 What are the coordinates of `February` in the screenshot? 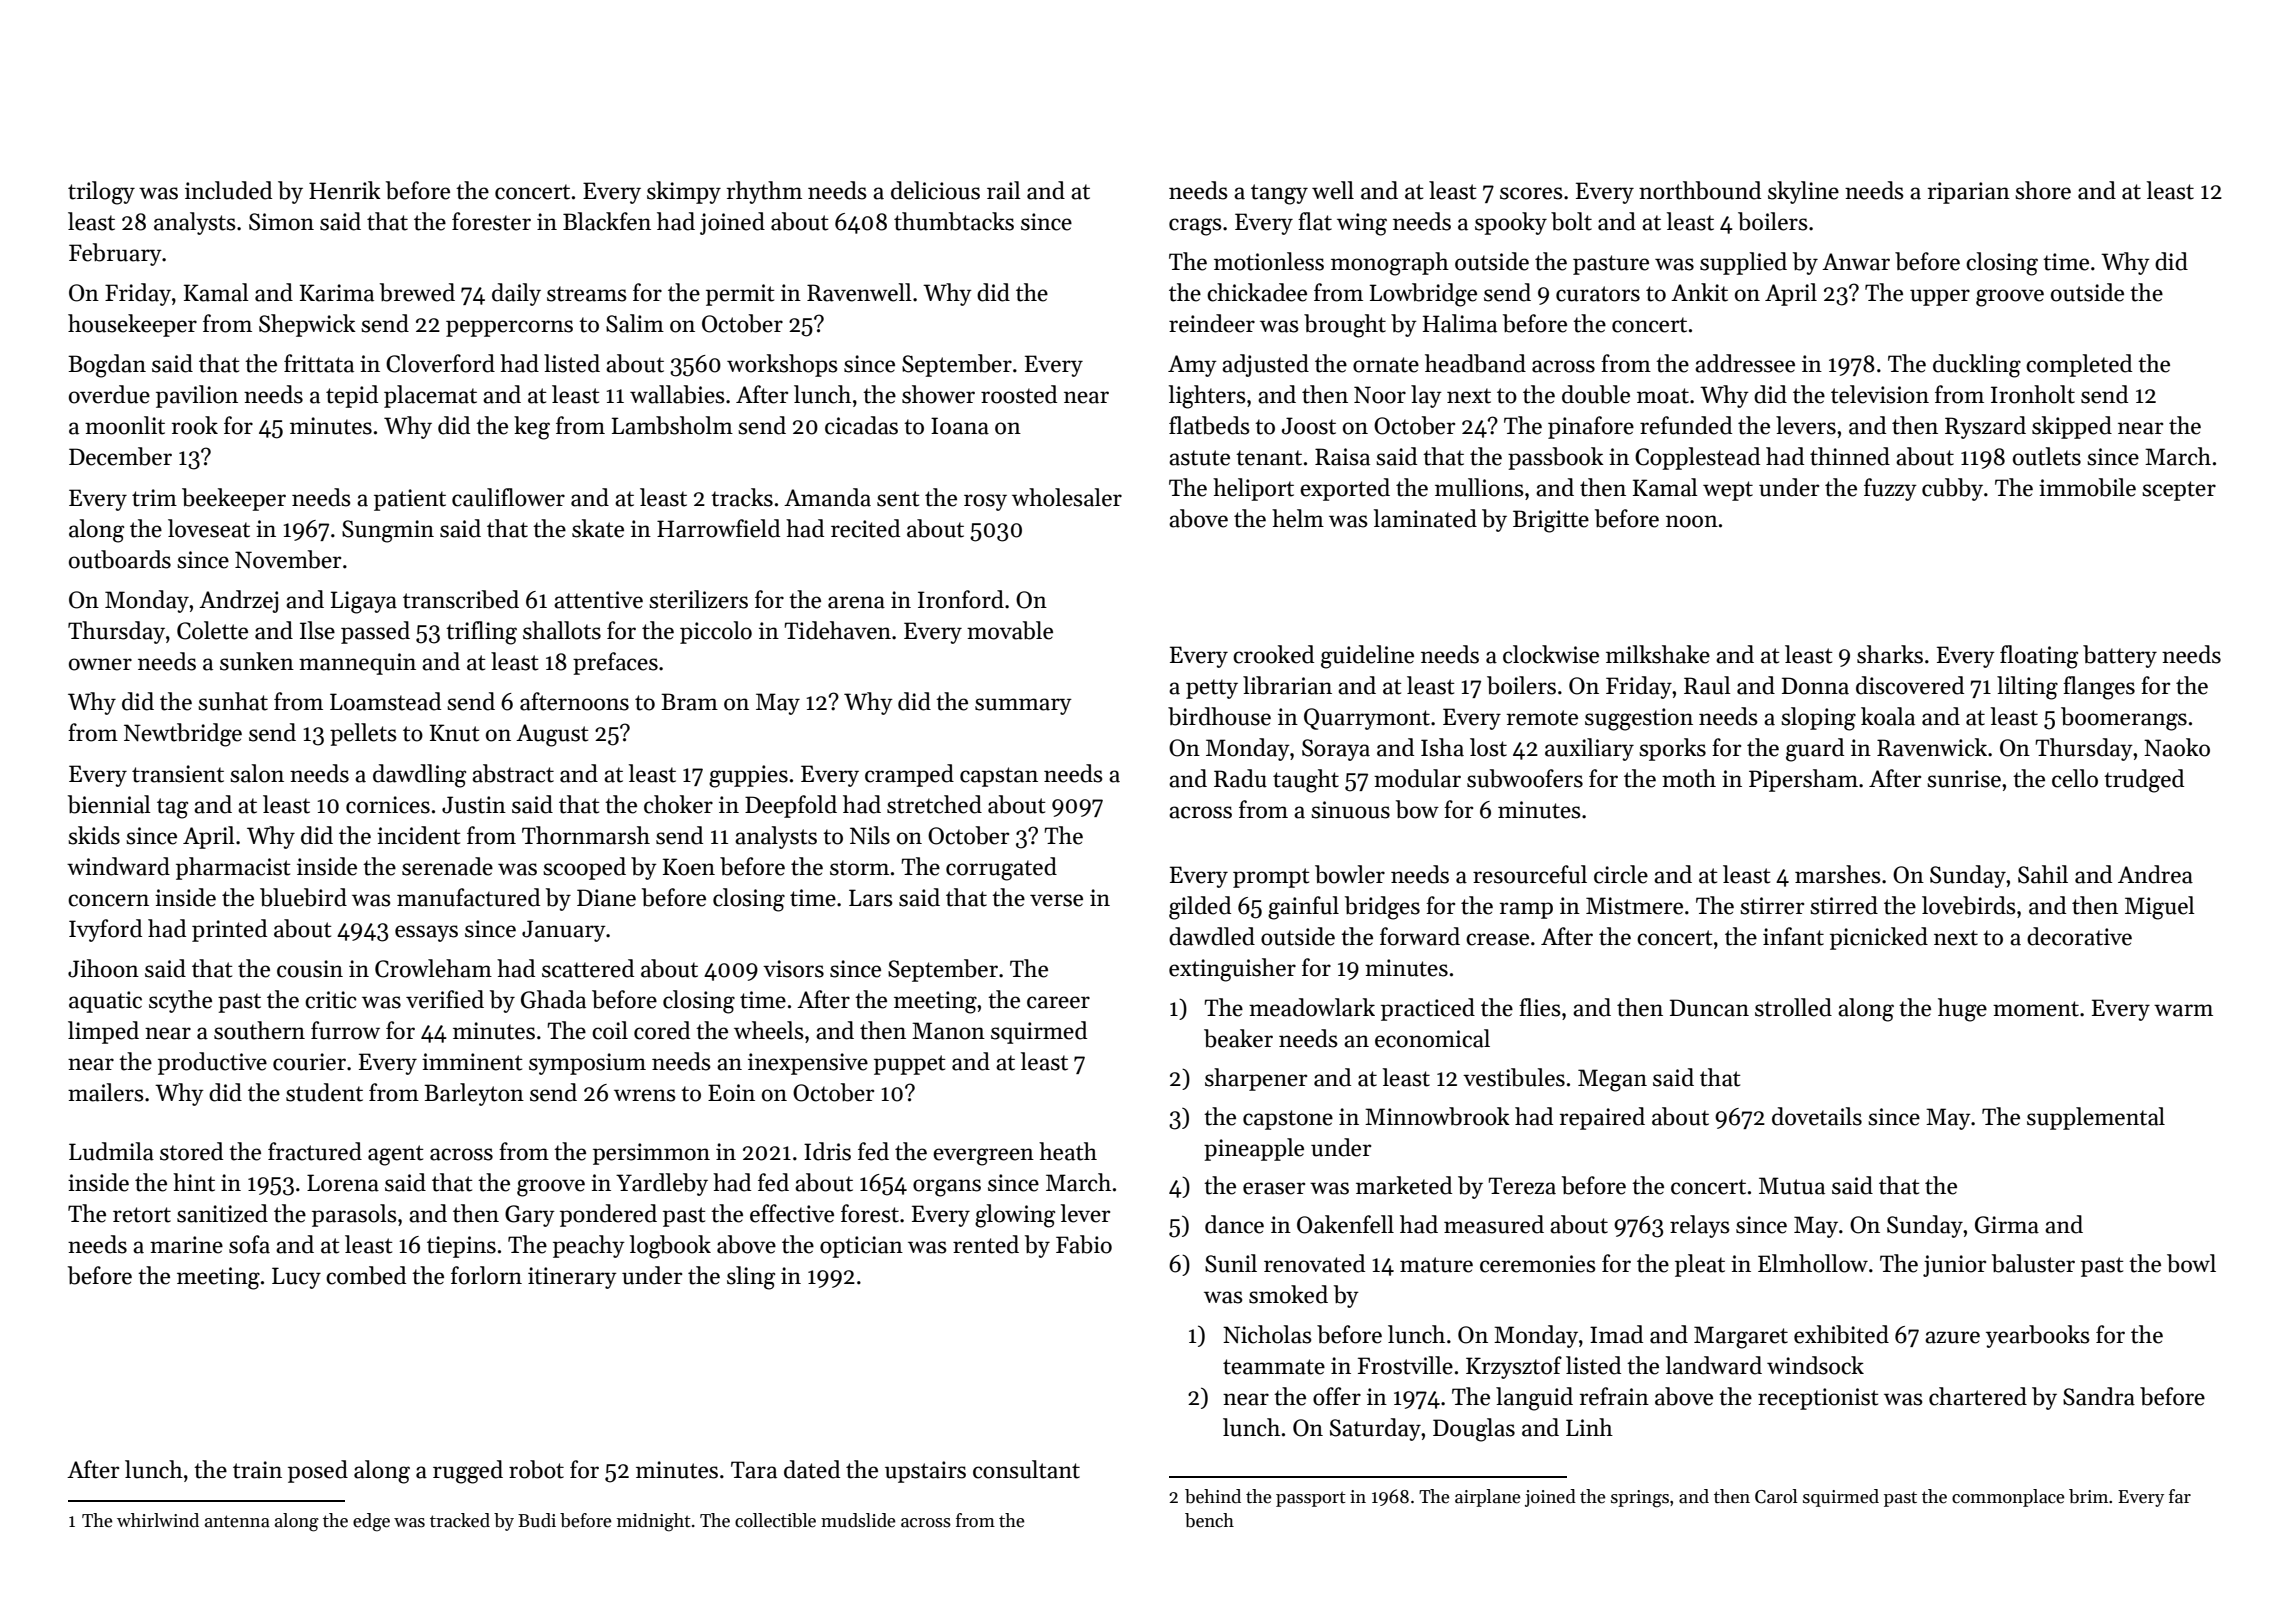 It's located at (115, 254).
